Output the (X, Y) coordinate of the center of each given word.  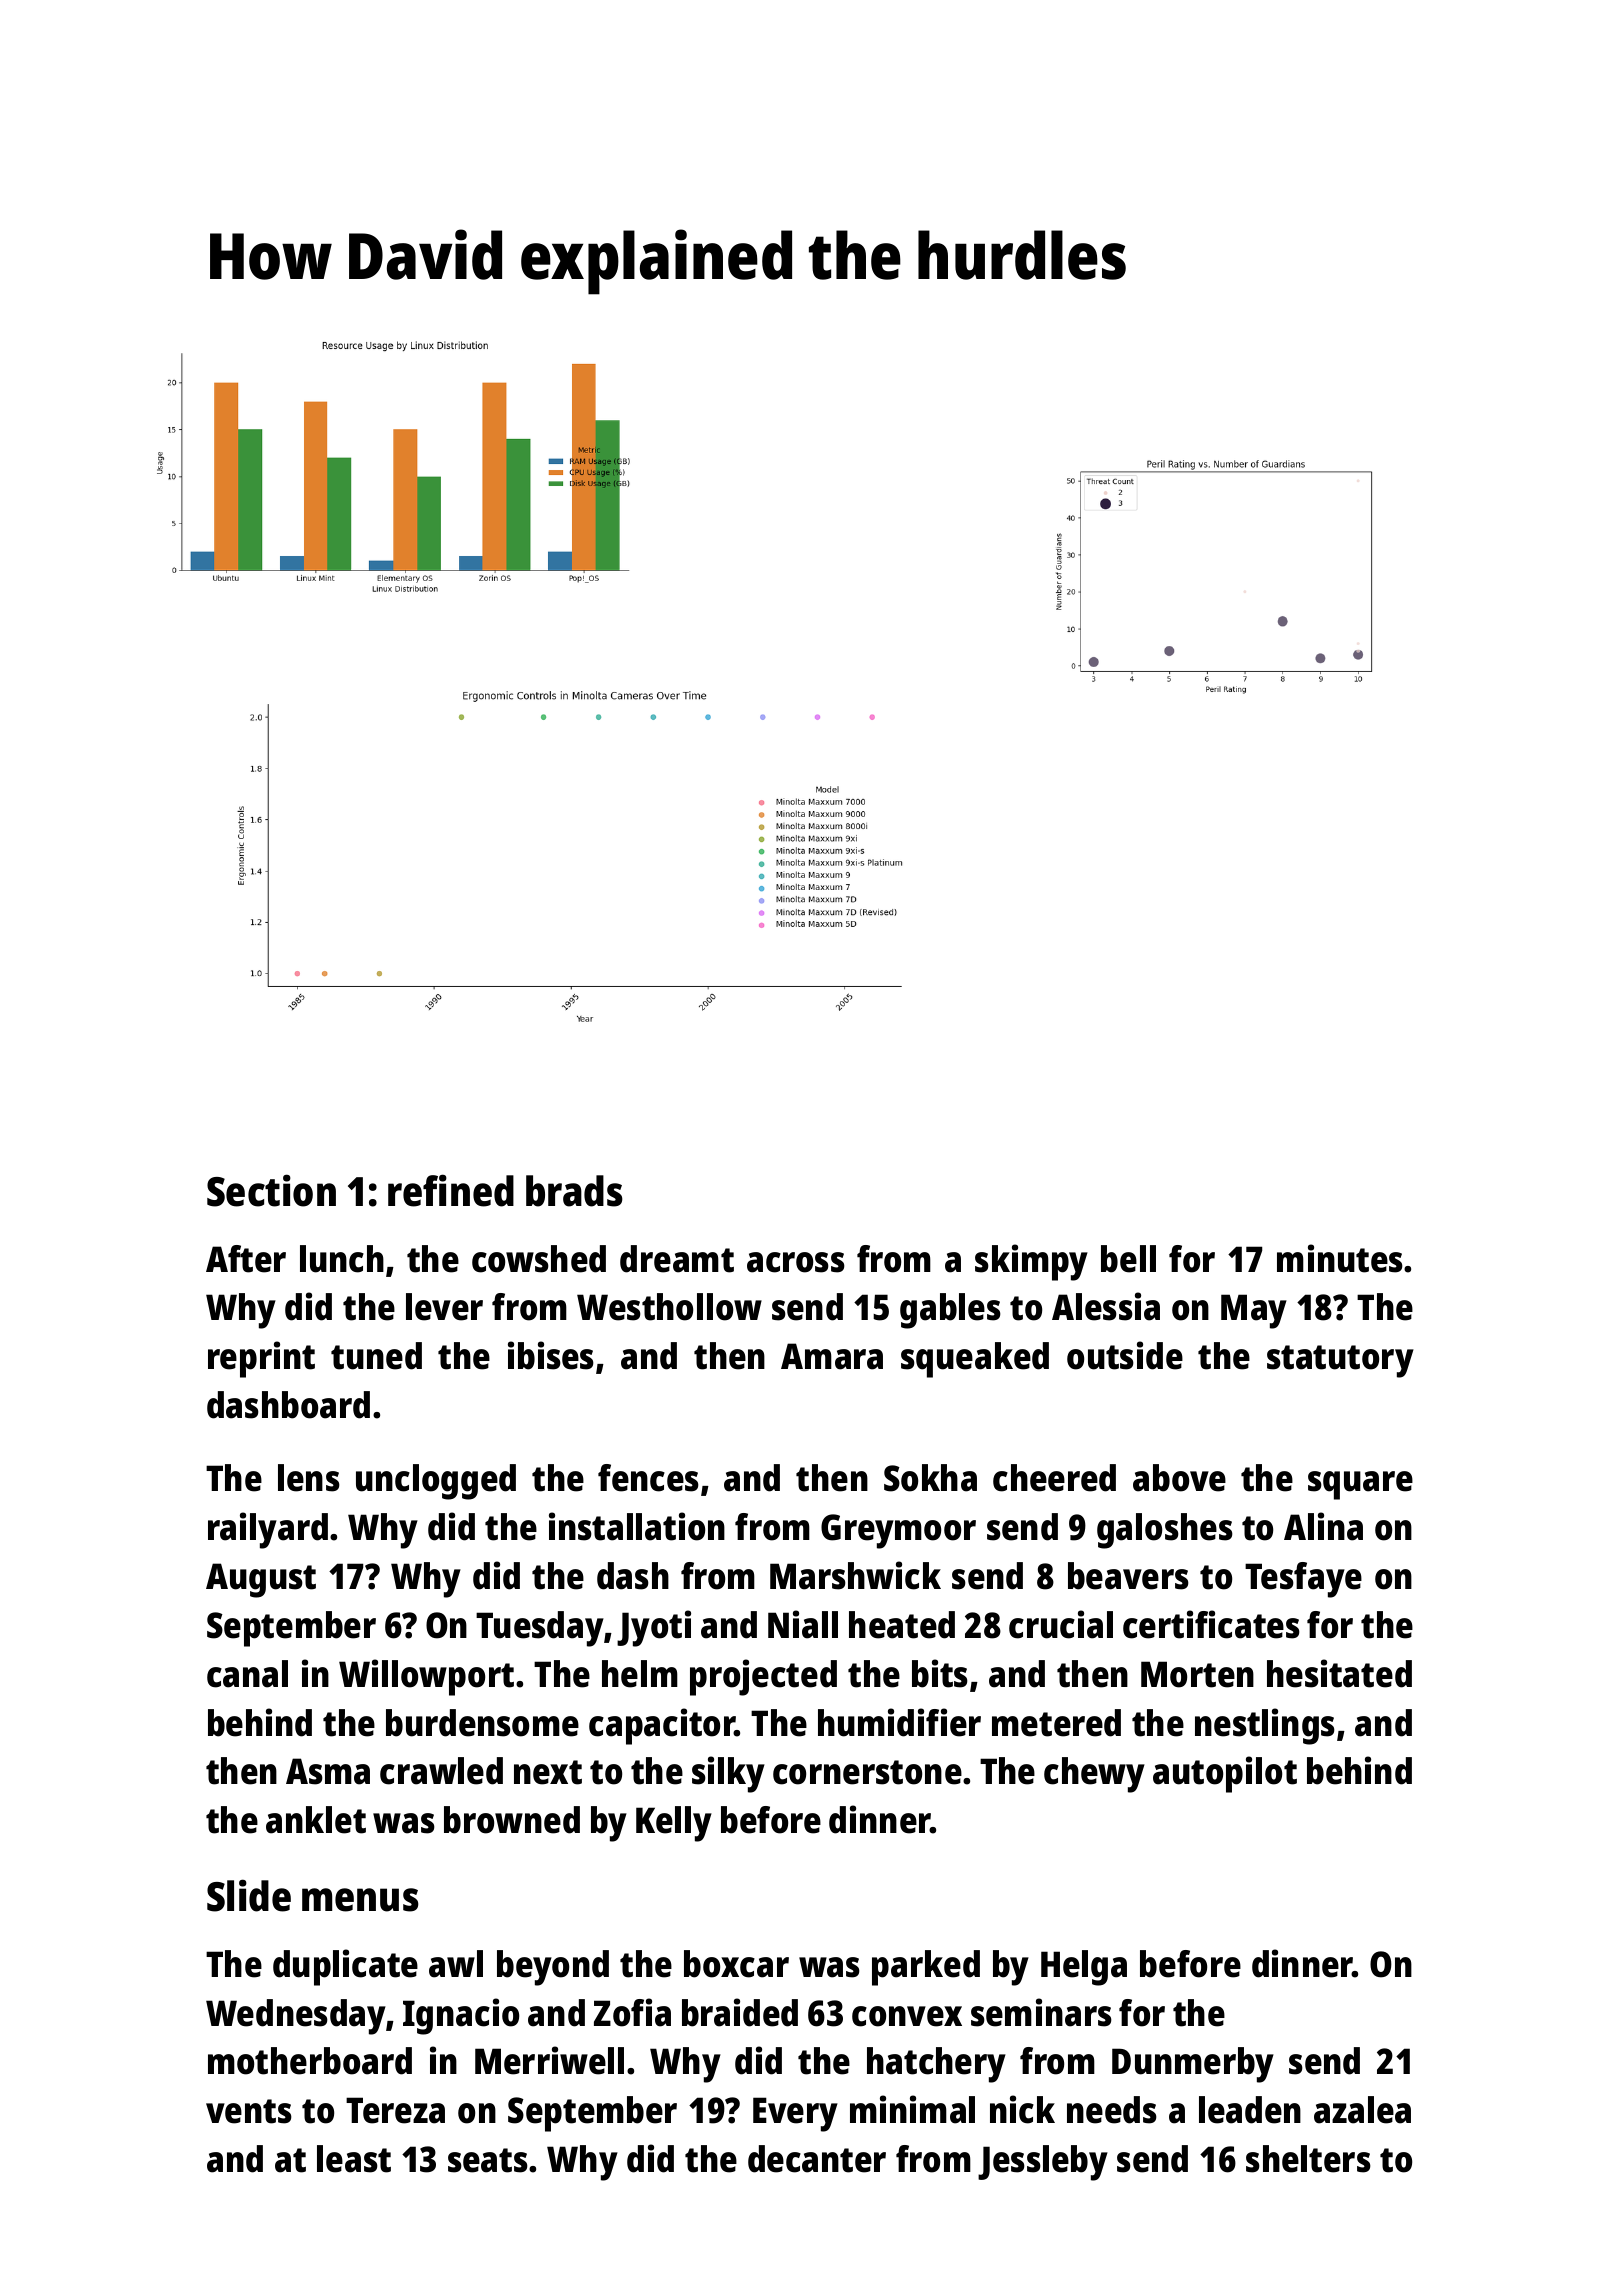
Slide (249, 1895)
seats (488, 2160)
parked (926, 1968)
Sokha (930, 1478)
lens (309, 1478)
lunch (342, 1259)
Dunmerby (1193, 2065)
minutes (1340, 1258)
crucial (1061, 1624)
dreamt (677, 1259)
